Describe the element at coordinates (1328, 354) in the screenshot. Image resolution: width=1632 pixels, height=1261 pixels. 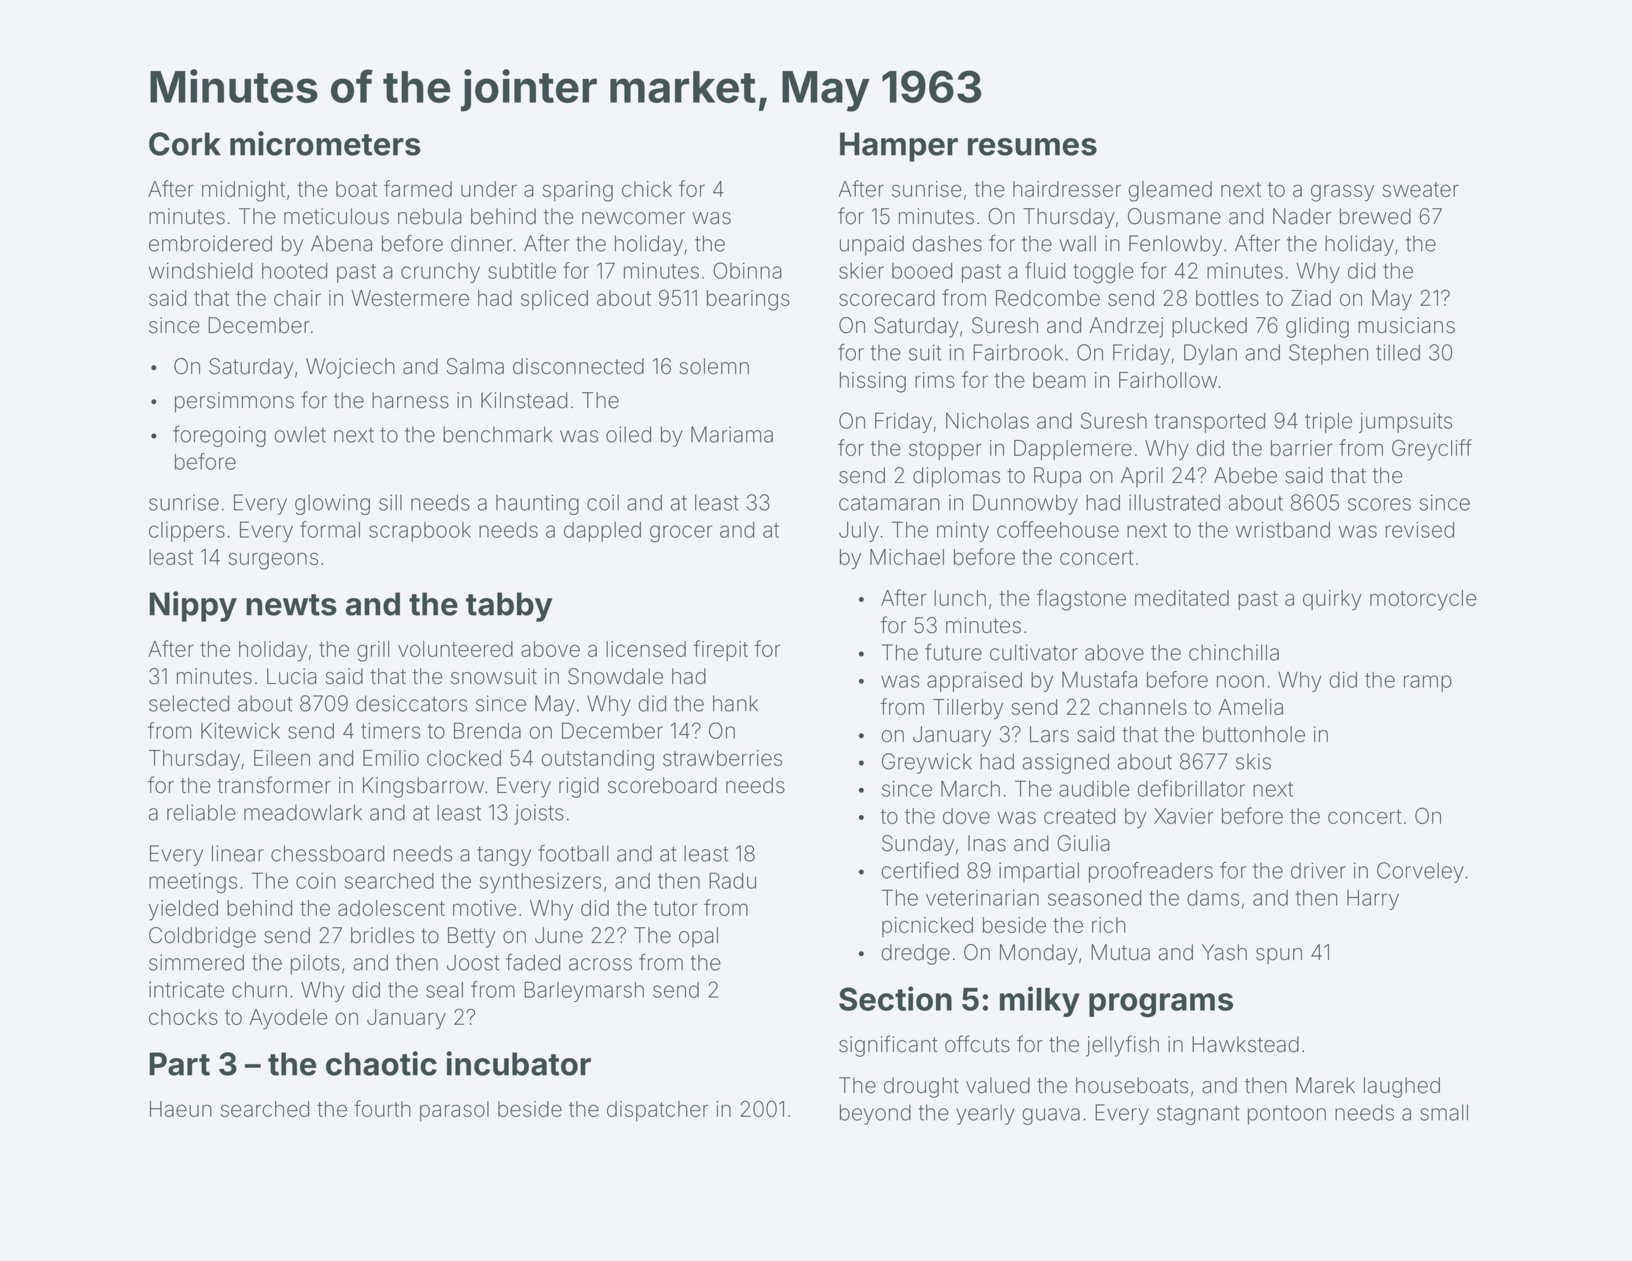
I see `Stephen` at that location.
